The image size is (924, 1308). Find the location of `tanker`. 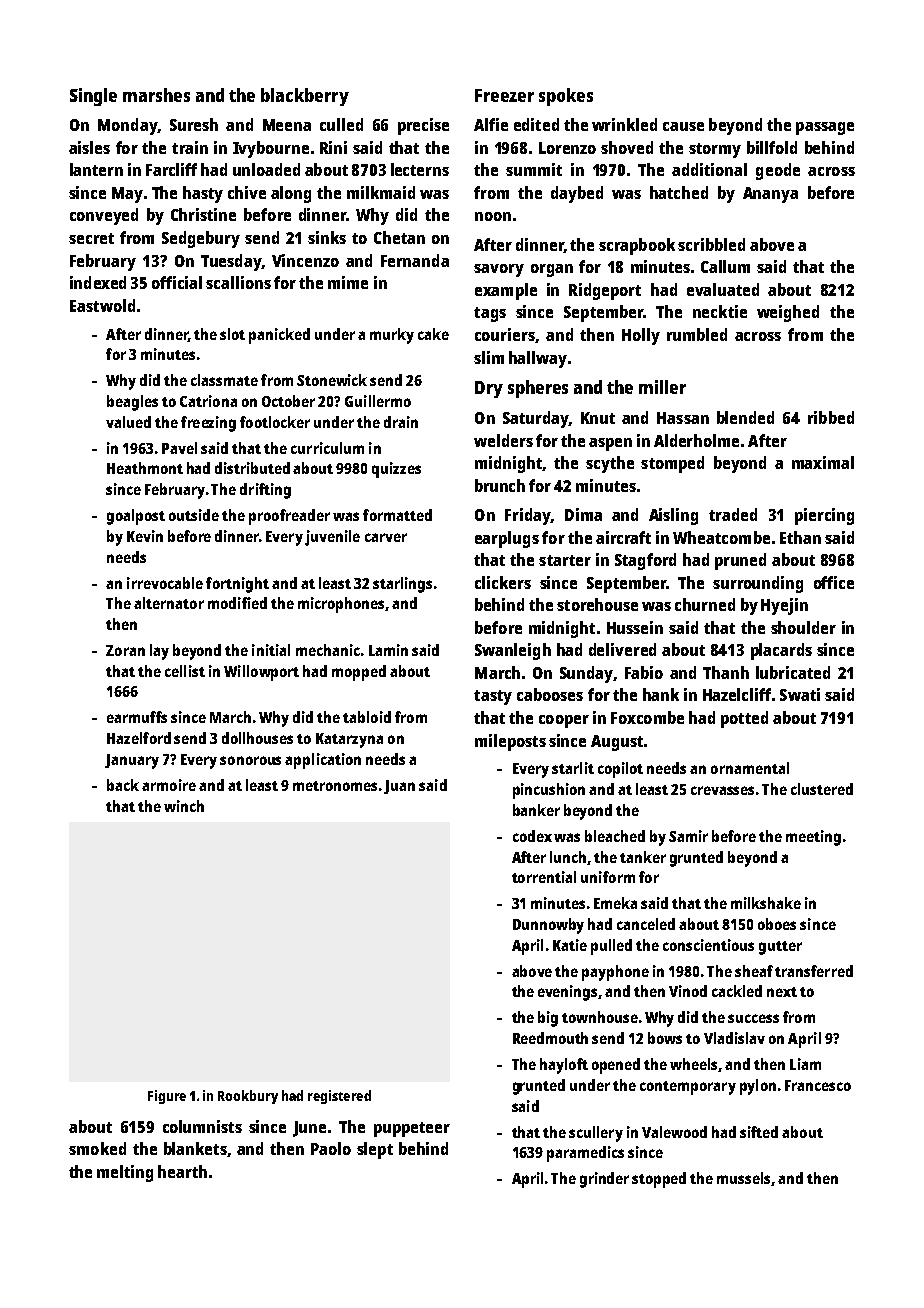

tanker is located at coordinates (643, 857).
